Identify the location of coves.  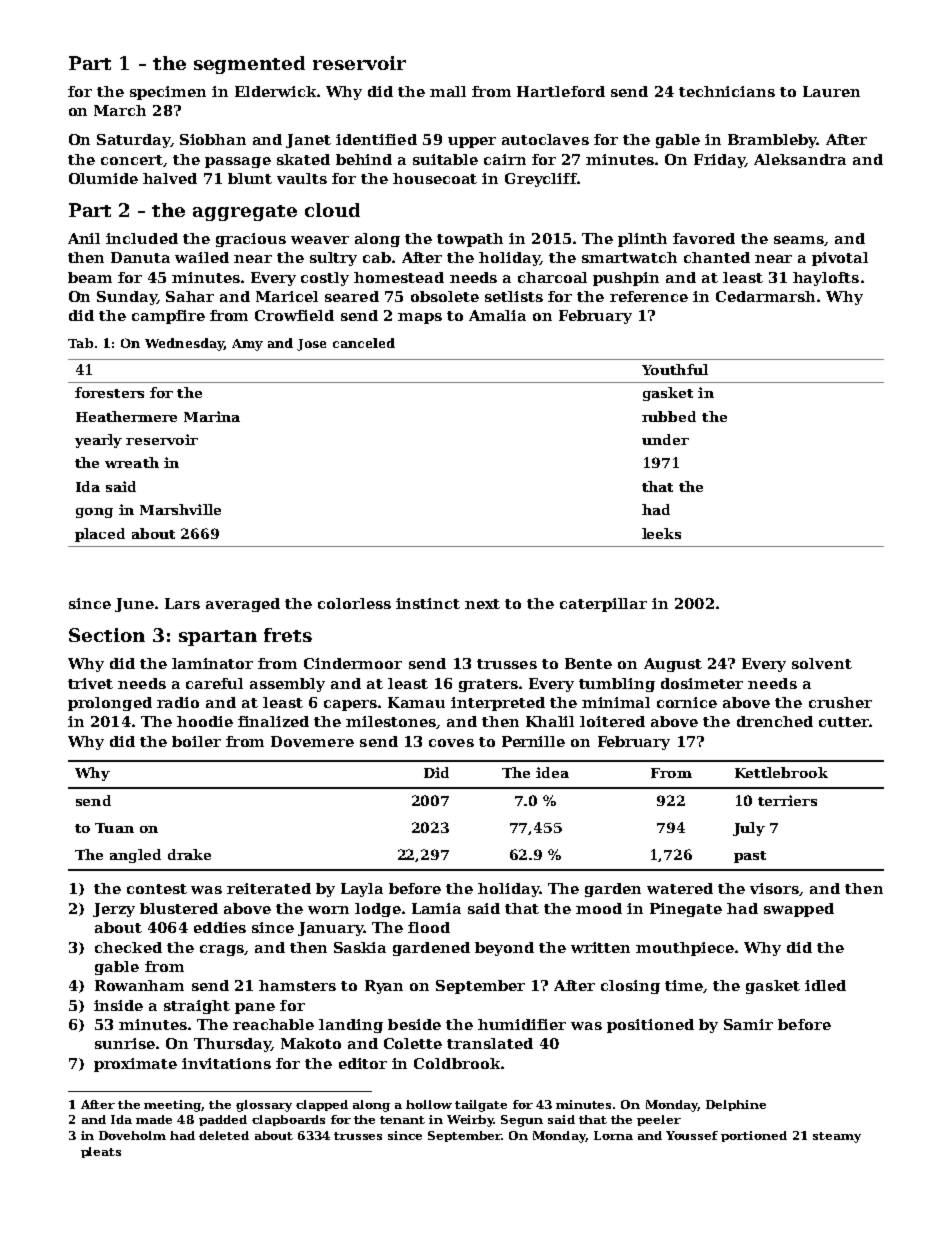
(451, 743).
